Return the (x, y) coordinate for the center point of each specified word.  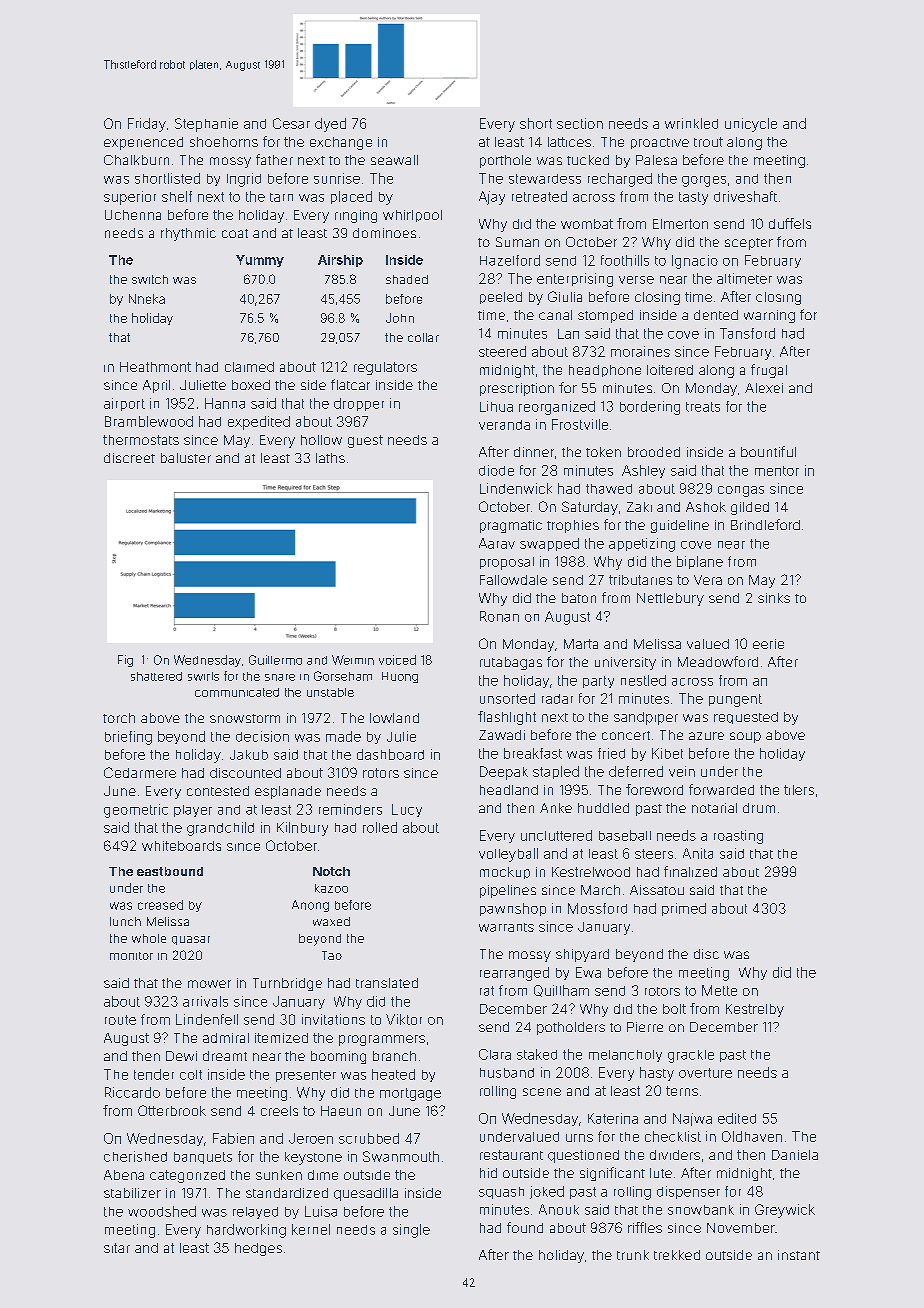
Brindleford (765, 524)
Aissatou (657, 890)
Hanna (225, 403)
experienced (143, 143)
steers (654, 854)
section (580, 123)
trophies (573, 526)
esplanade (288, 792)
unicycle (751, 125)
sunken (279, 1175)
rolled (380, 827)
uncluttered (556, 835)
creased (160, 905)
